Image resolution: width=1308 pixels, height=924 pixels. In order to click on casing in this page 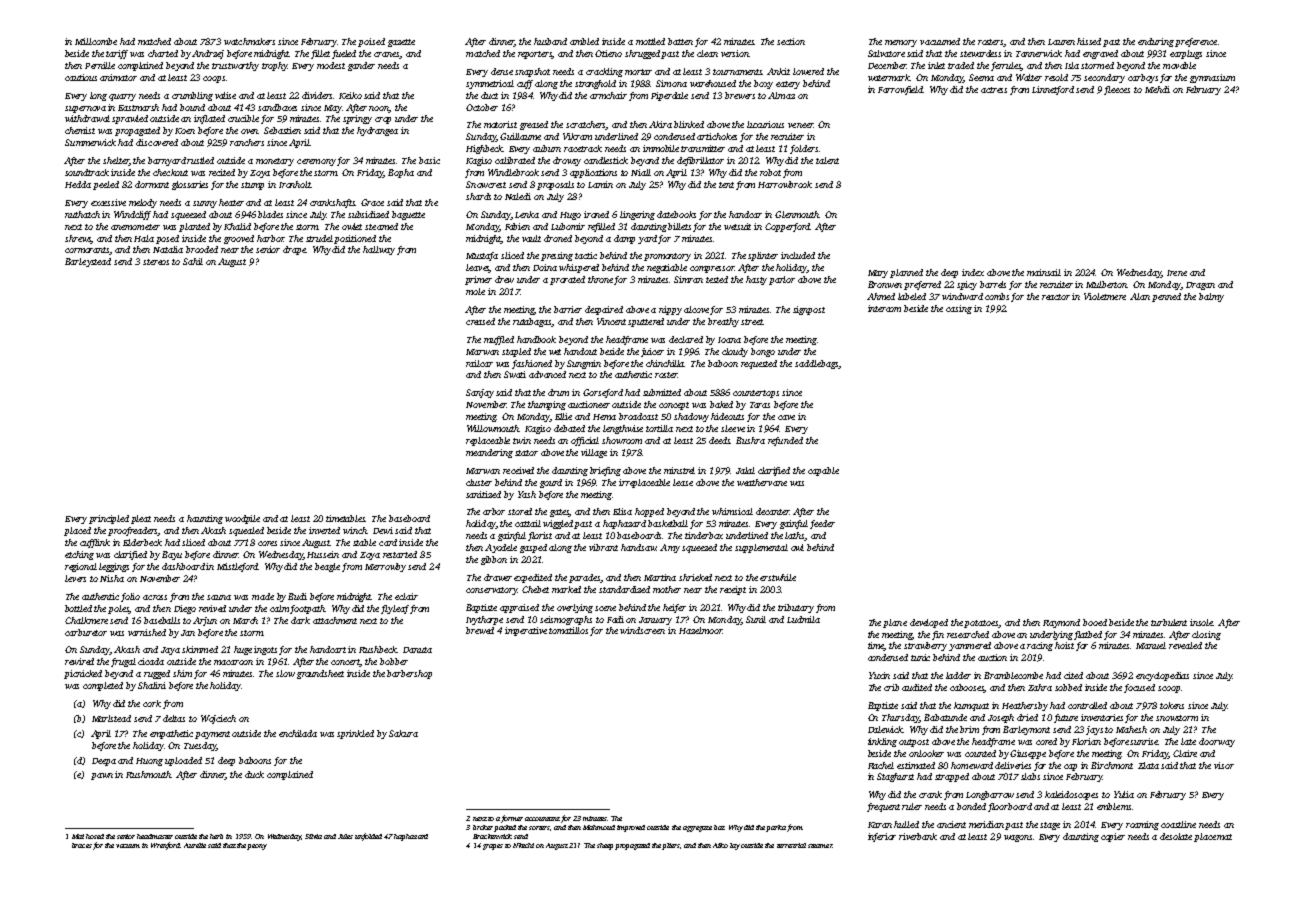, I will do `click(959, 309)`.
